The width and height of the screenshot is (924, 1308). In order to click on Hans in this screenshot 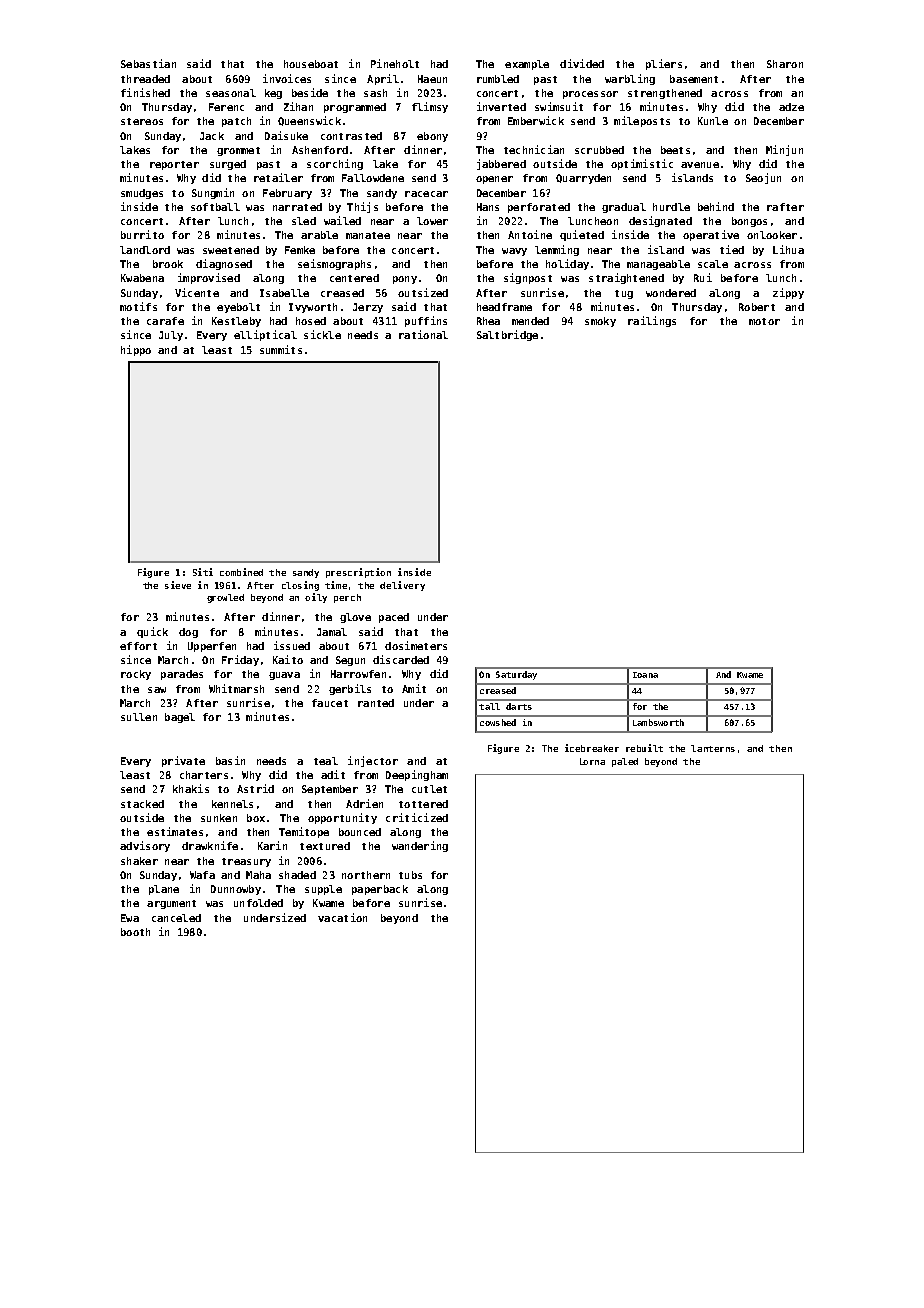, I will do `click(488, 207)`.
